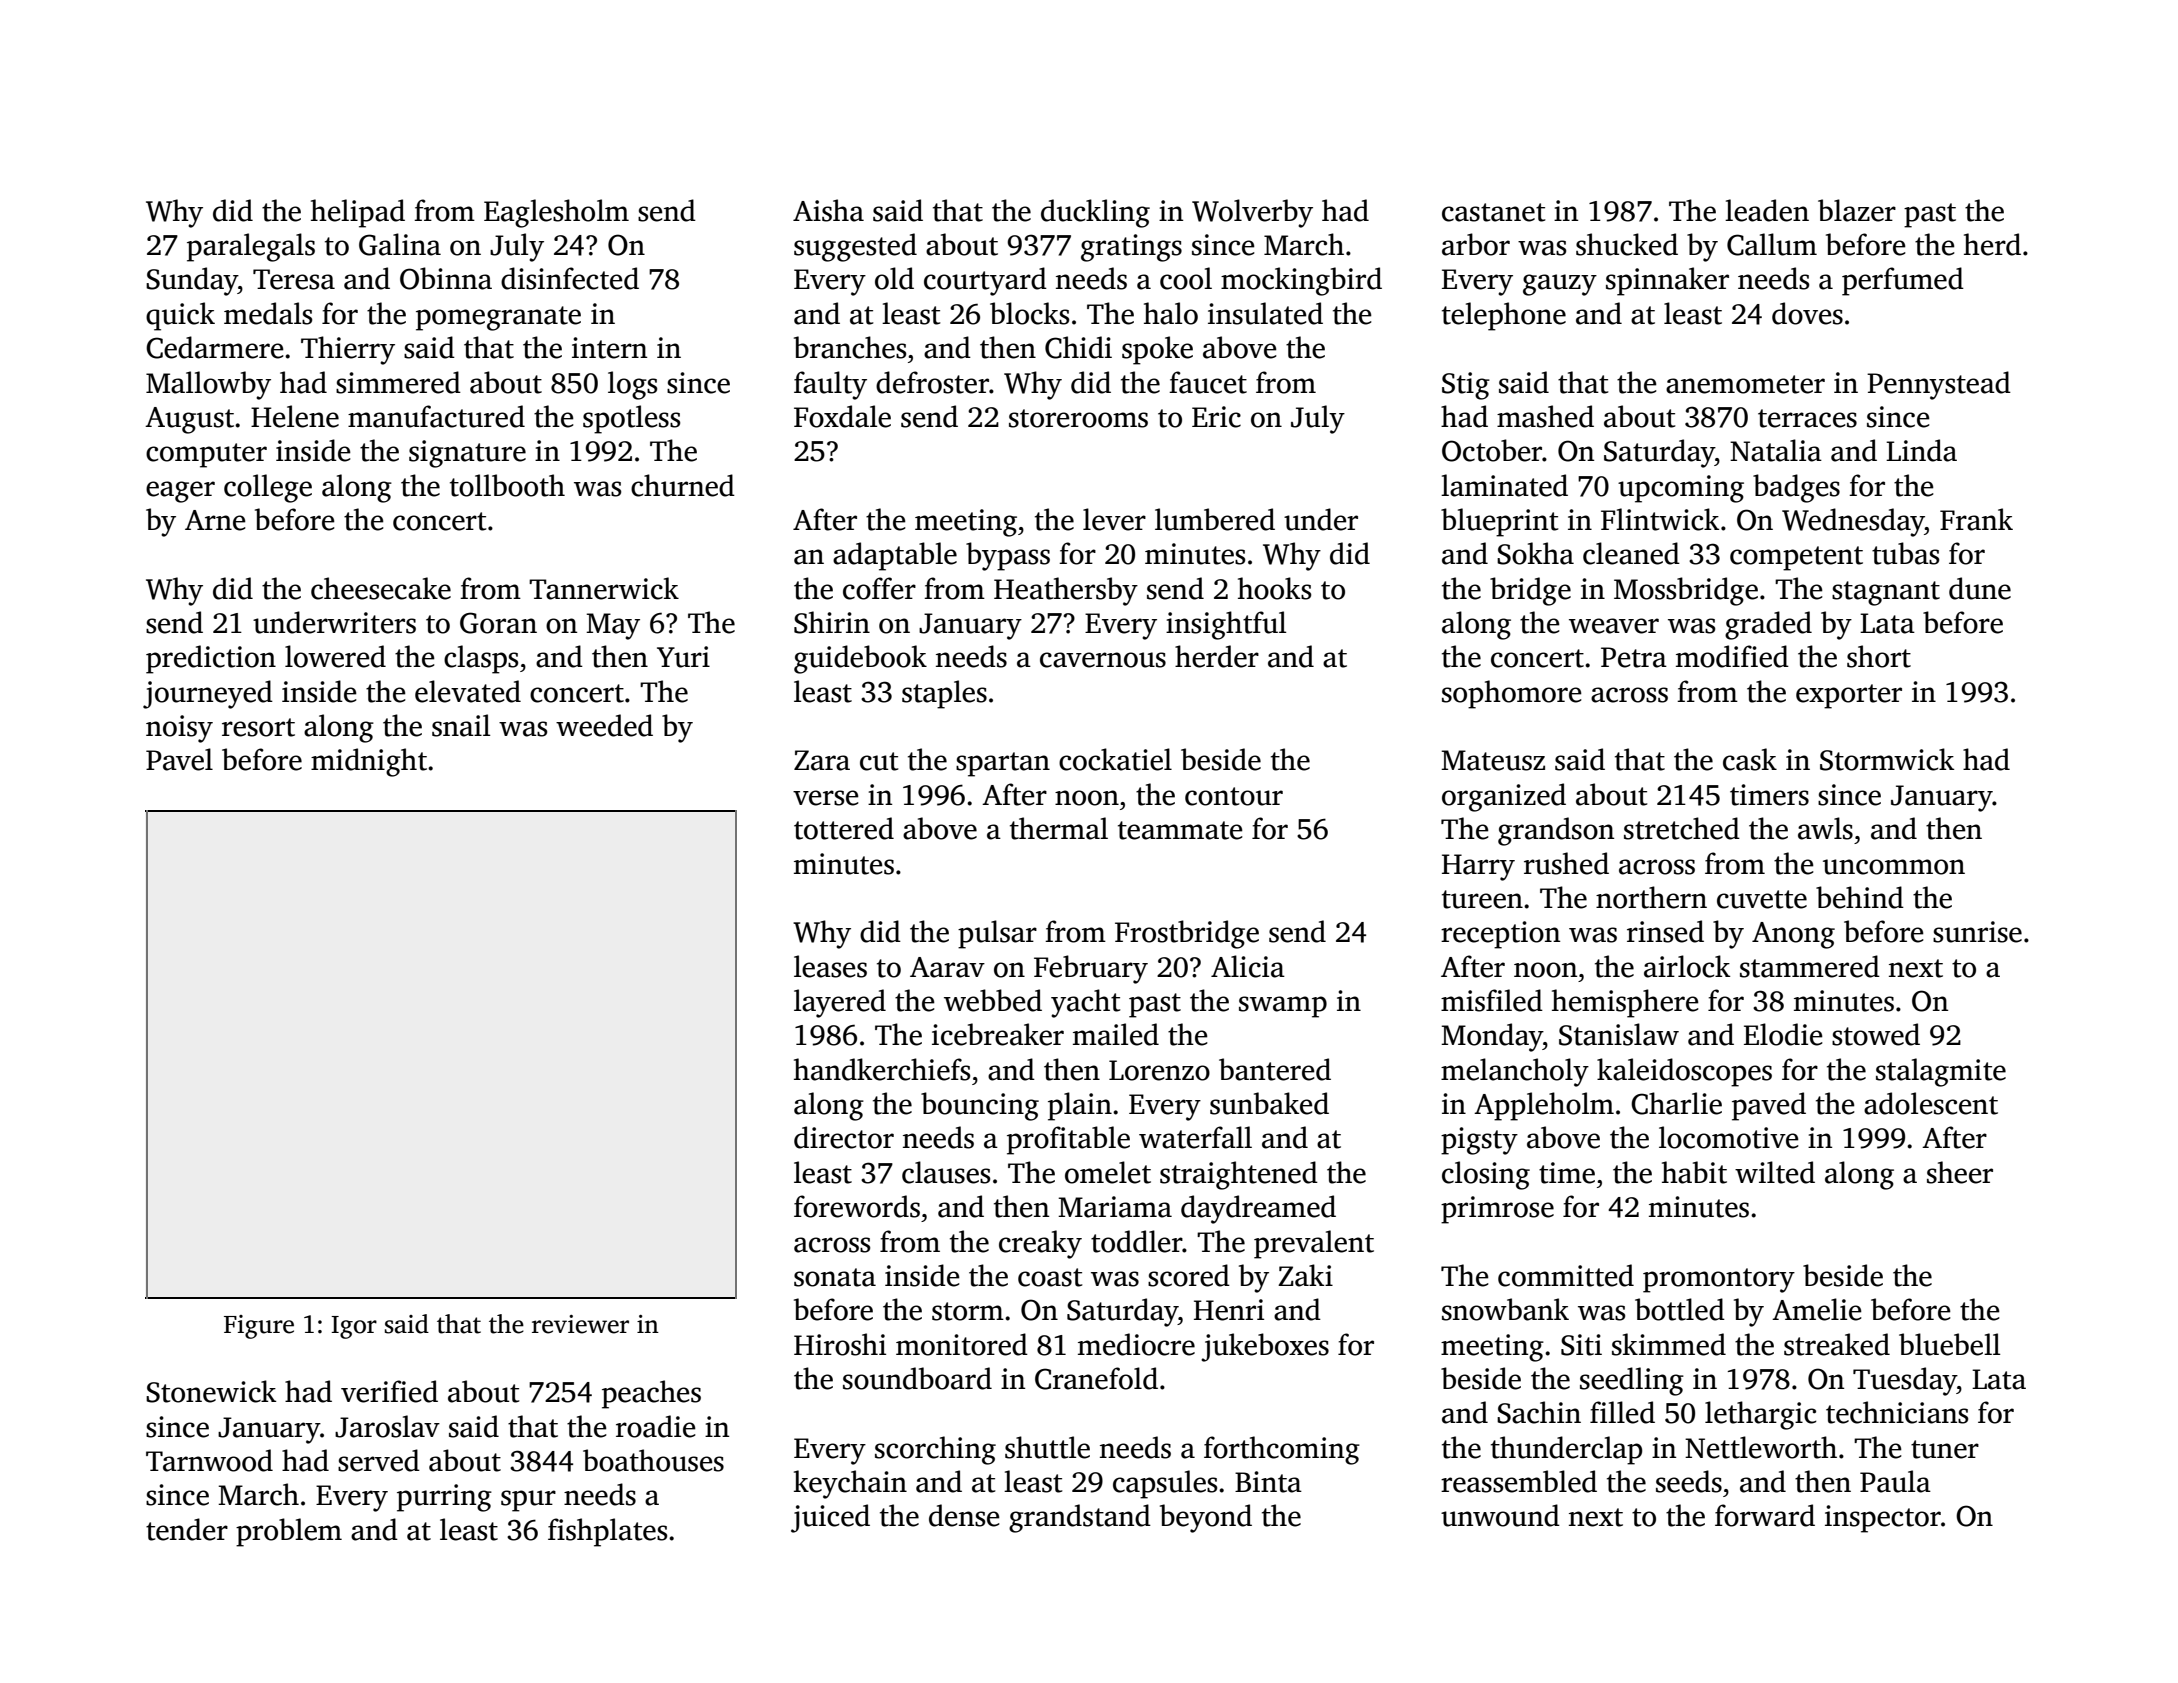  I want to click on Flintwick, so click(1660, 519).
